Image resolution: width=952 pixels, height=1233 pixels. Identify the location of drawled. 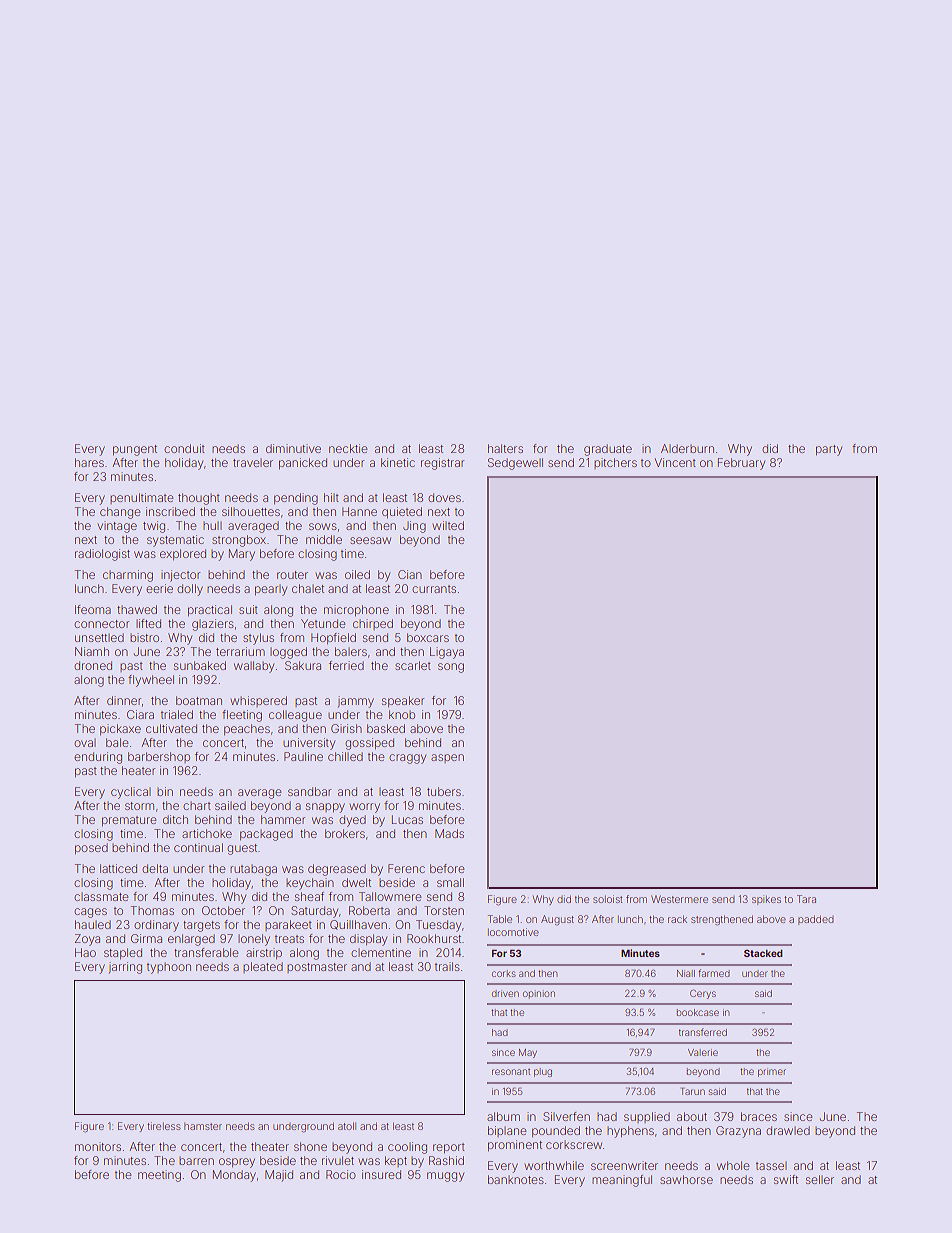
(788, 1130).
